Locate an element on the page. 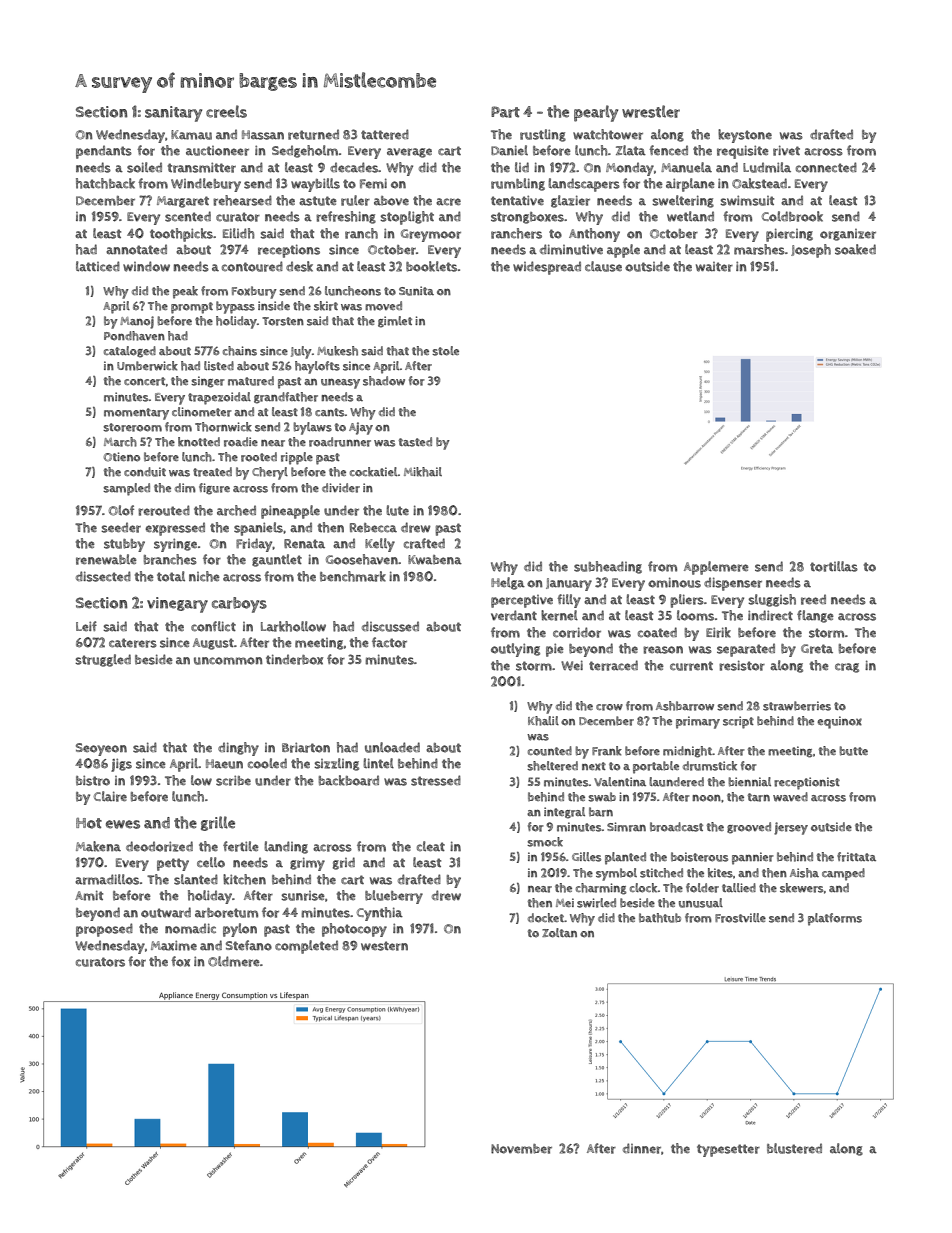 The width and height of the document is (952, 1233). Oldmere is located at coordinates (234, 961).
